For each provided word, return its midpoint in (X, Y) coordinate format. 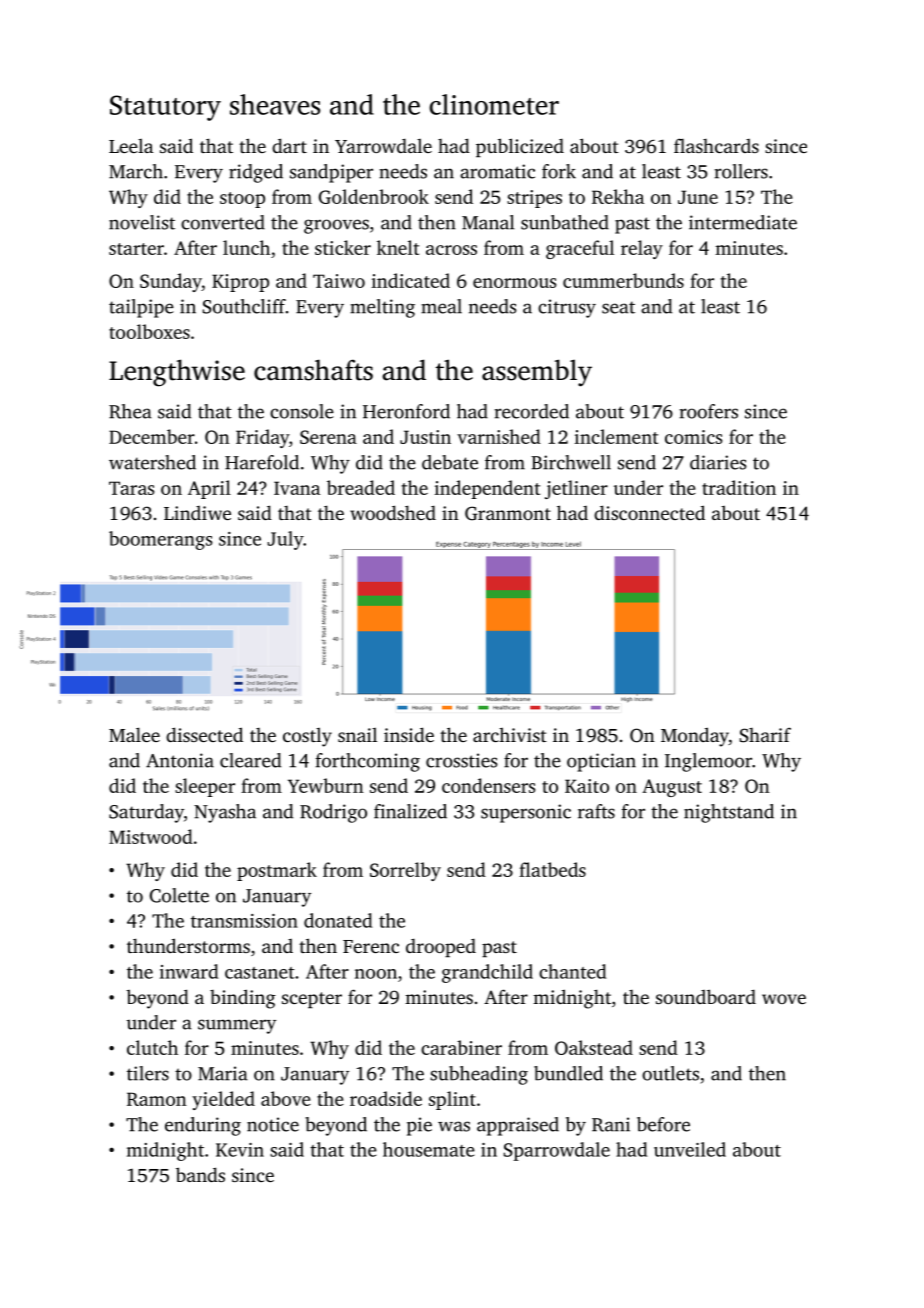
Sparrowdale (557, 1151)
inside (409, 734)
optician (601, 762)
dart (289, 145)
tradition (739, 487)
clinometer (494, 104)
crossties (462, 760)
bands (200, 1174)
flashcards (716, 145)
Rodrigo (333, 813)
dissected (204, 734)
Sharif (765, 735)
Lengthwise (177, 373)
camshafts (313, 370)
